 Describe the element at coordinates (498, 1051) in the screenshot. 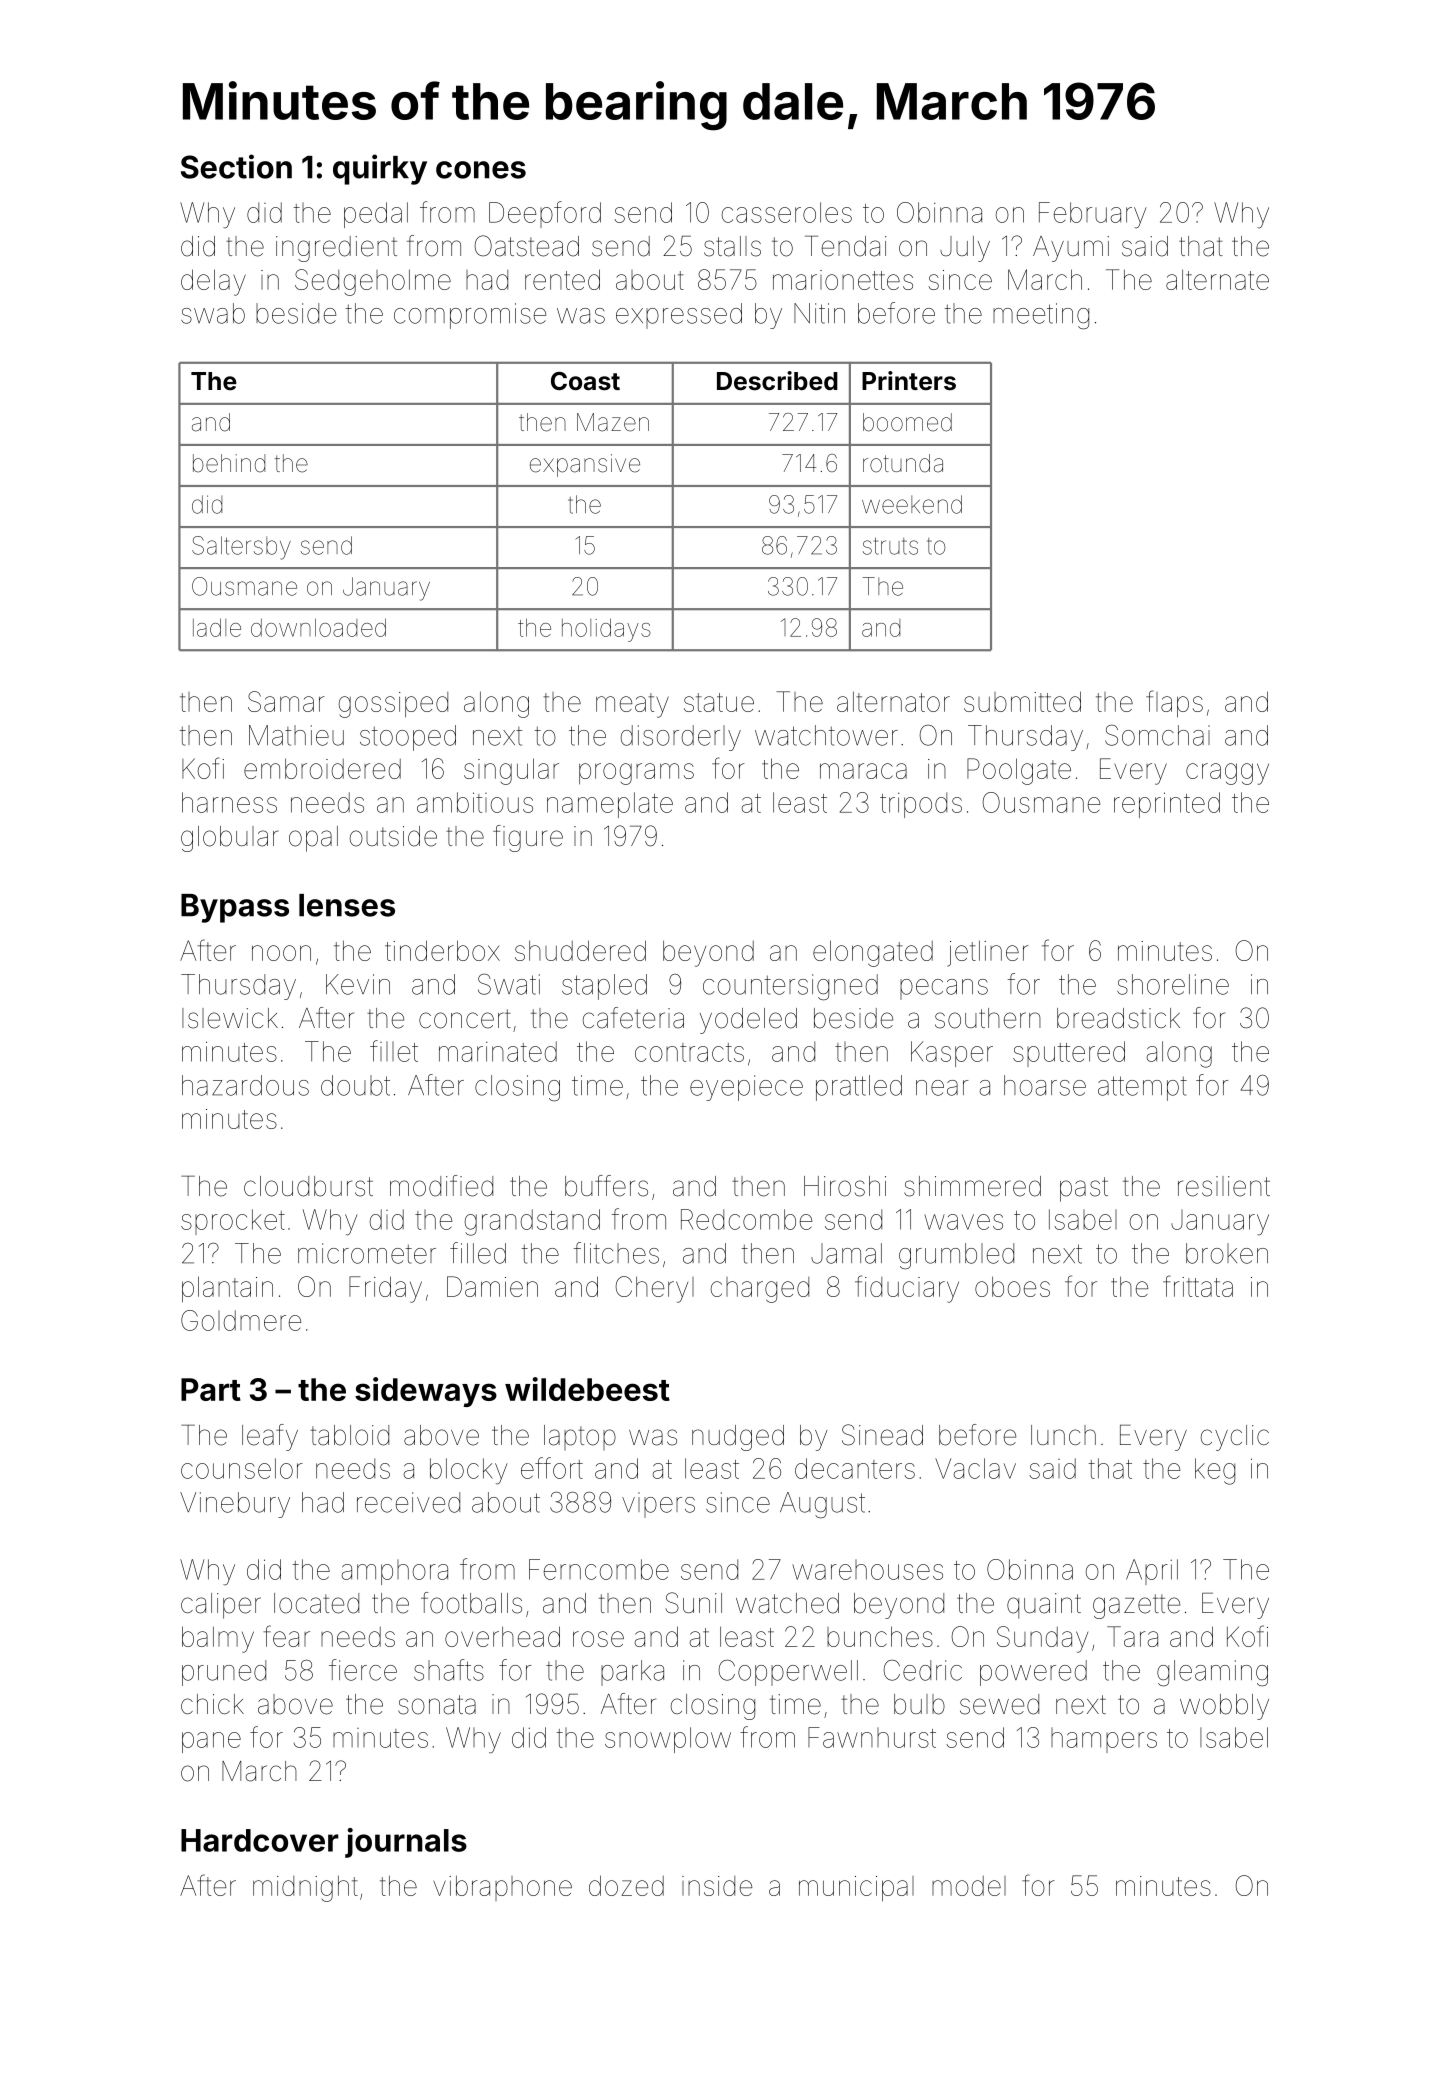

I see `marinated` at that location.
